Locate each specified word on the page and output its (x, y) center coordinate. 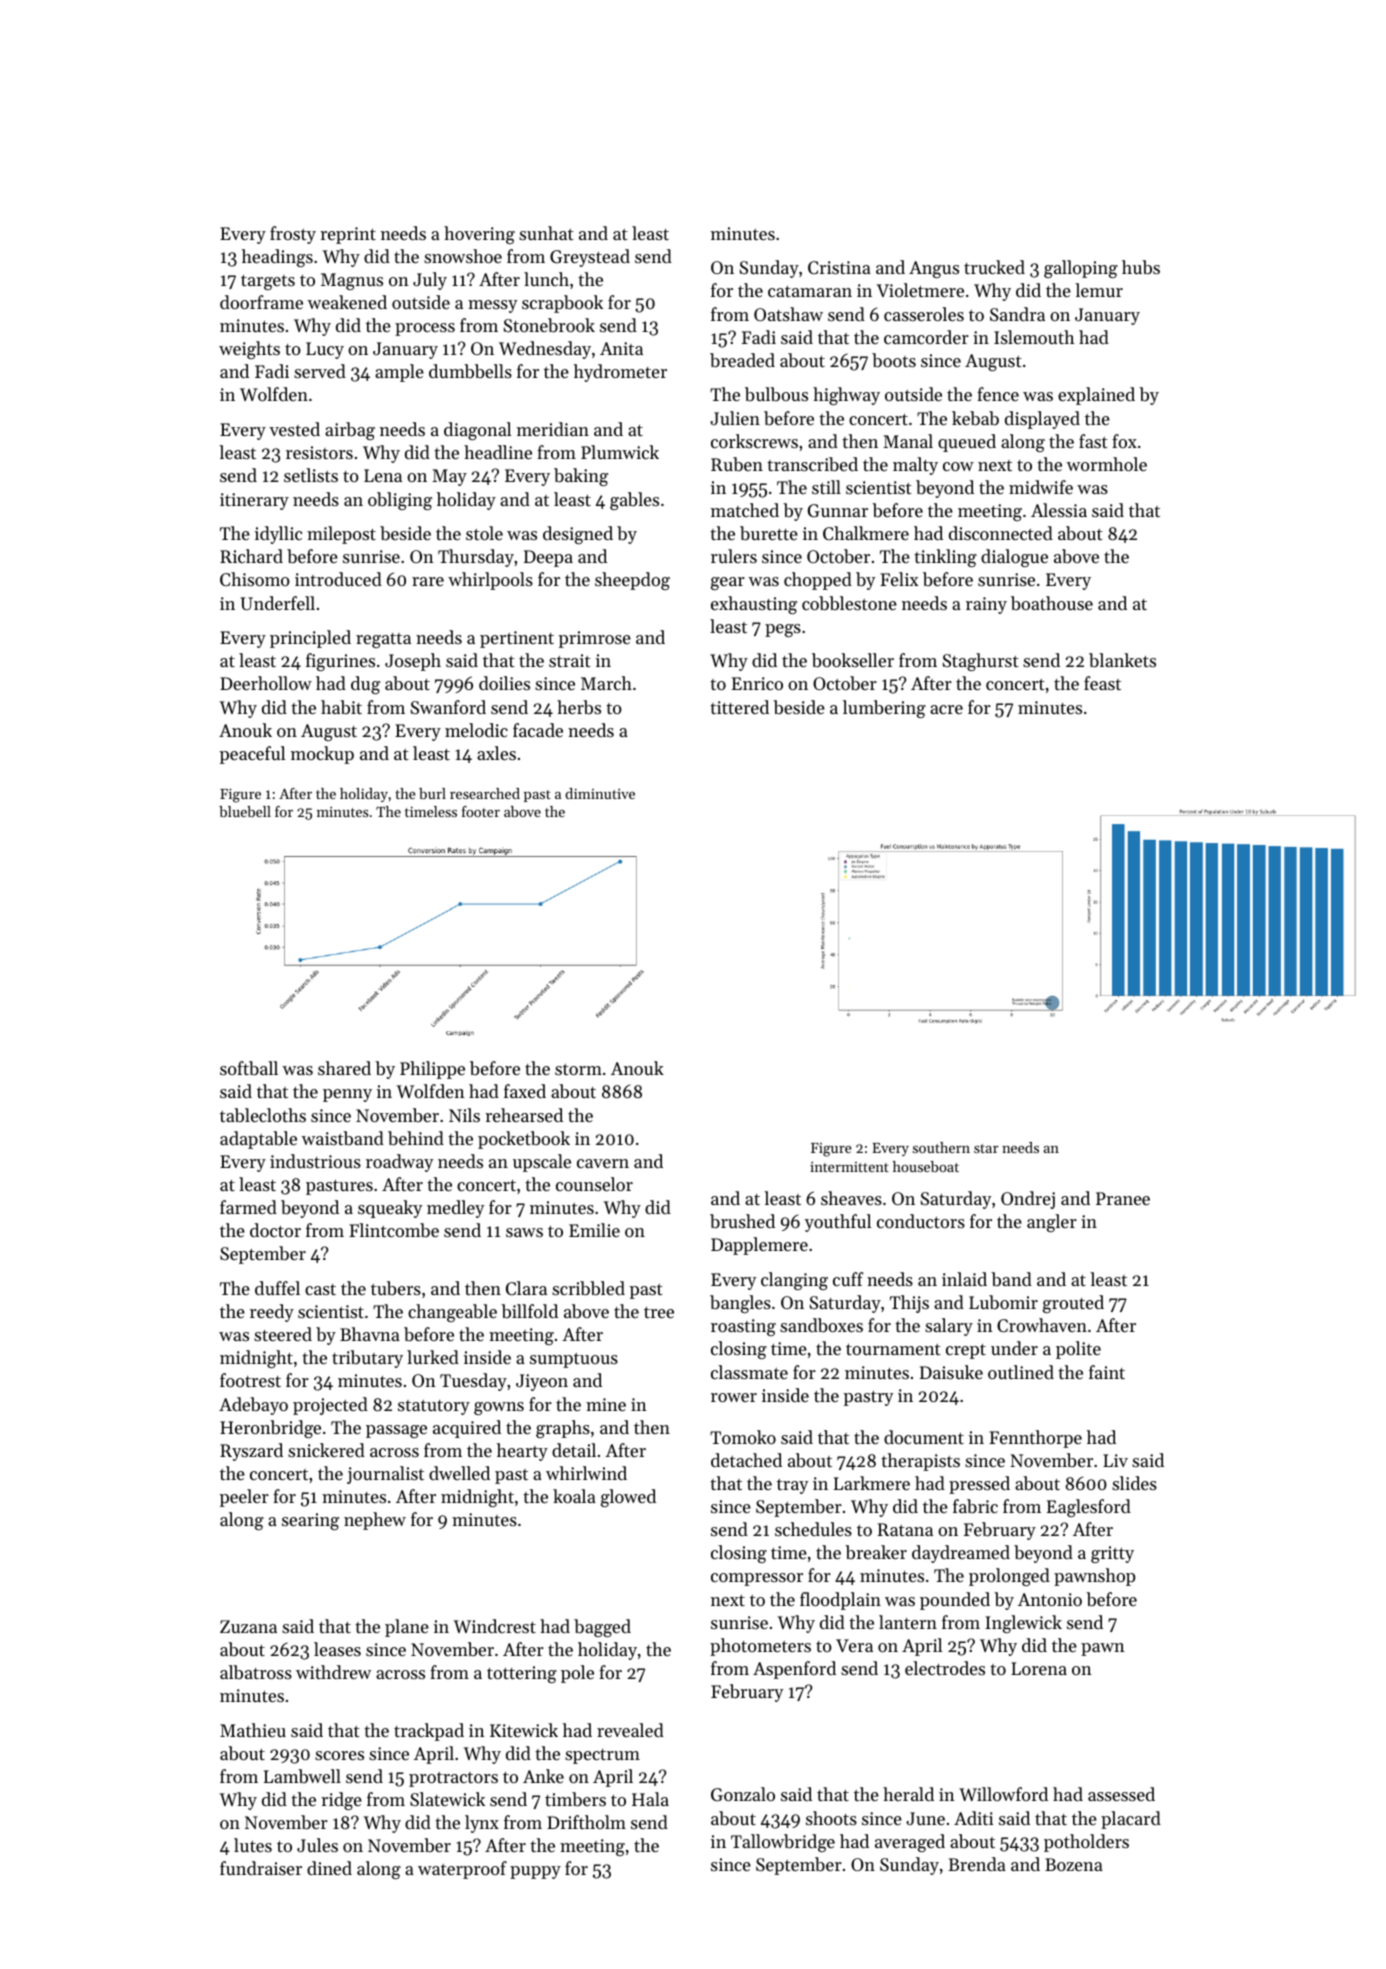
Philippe (432, 1070)
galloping (1081, 269)
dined (329, 1868)
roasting (743, 1327)
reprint (348, 235)
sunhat (546, 233)
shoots (831, 1818)
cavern (603, 1163)
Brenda (977, 1864)
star (986, 1148)
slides (1134, 1483)
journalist (385, 1475)
